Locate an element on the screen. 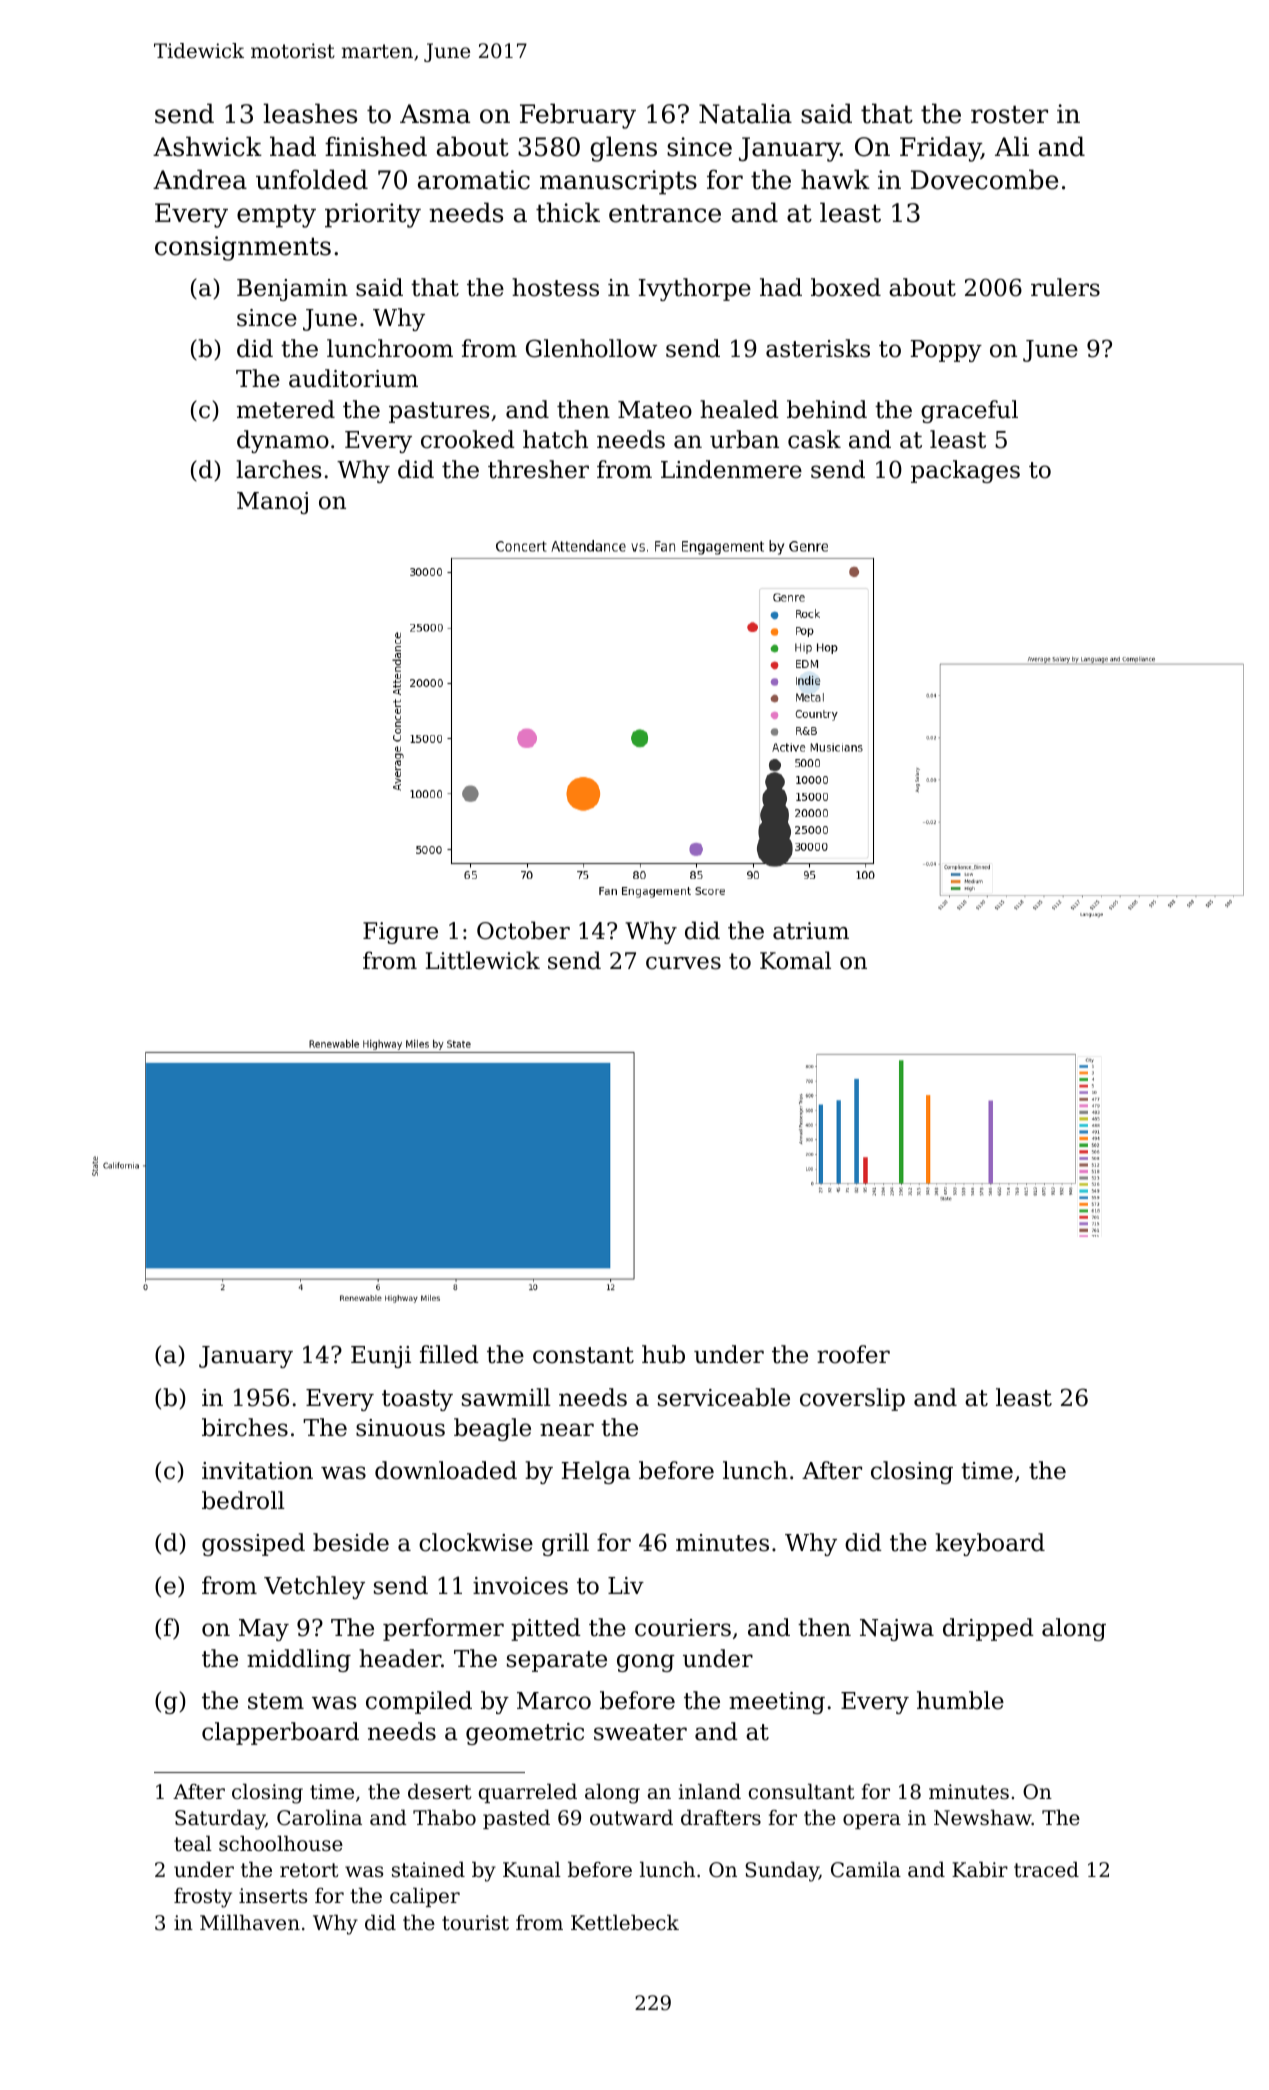 The width and height of the screenshot is (1269, 2090). Millhaven is located at coordinates (250, 1922).
